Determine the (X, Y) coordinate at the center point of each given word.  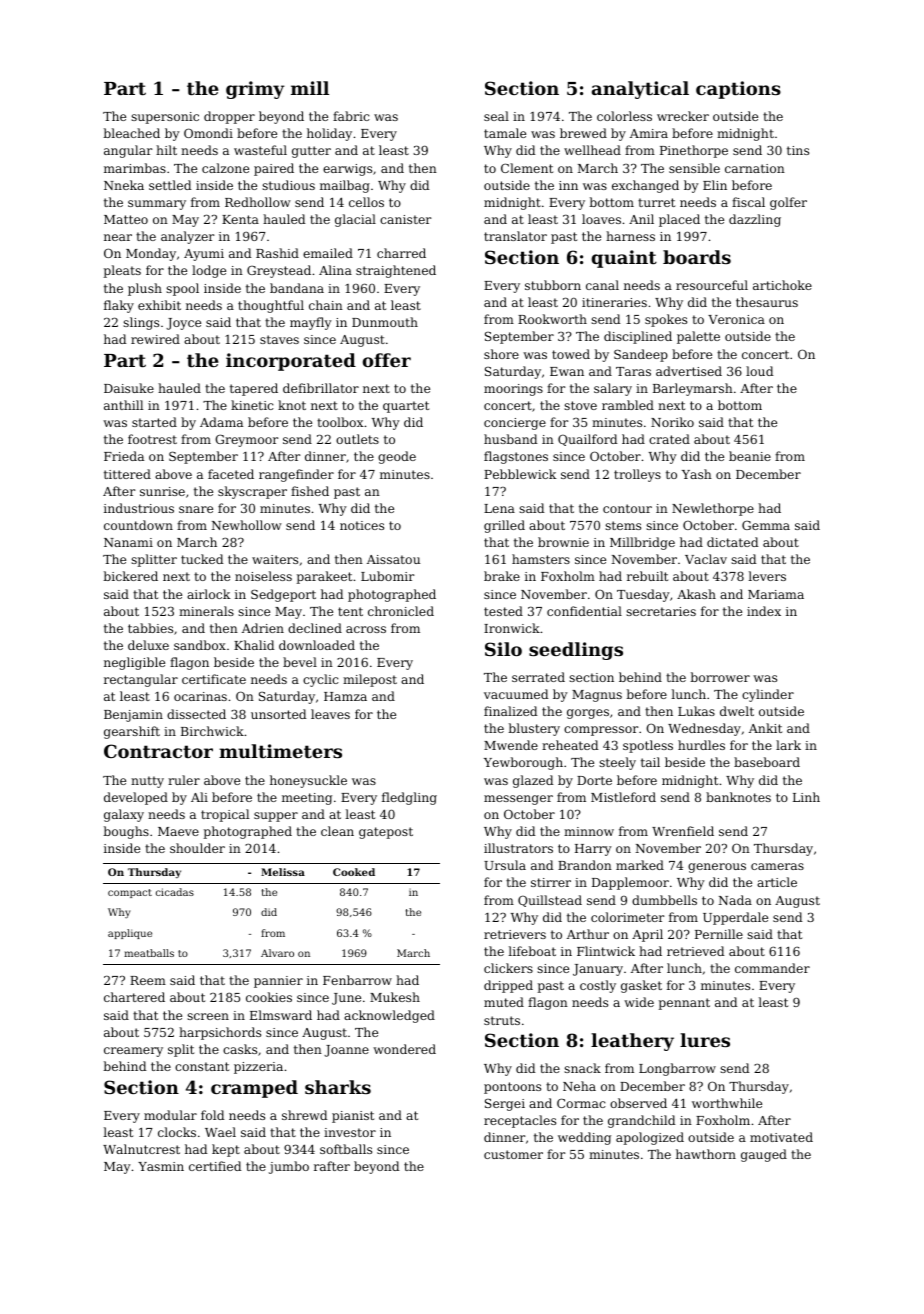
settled (170, 185)
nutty (147, 782)
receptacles (520, 1121)
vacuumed (516, 694)
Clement (527, 168)
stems (623, 525)
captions (738, 90)
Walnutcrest (141, 1149)
